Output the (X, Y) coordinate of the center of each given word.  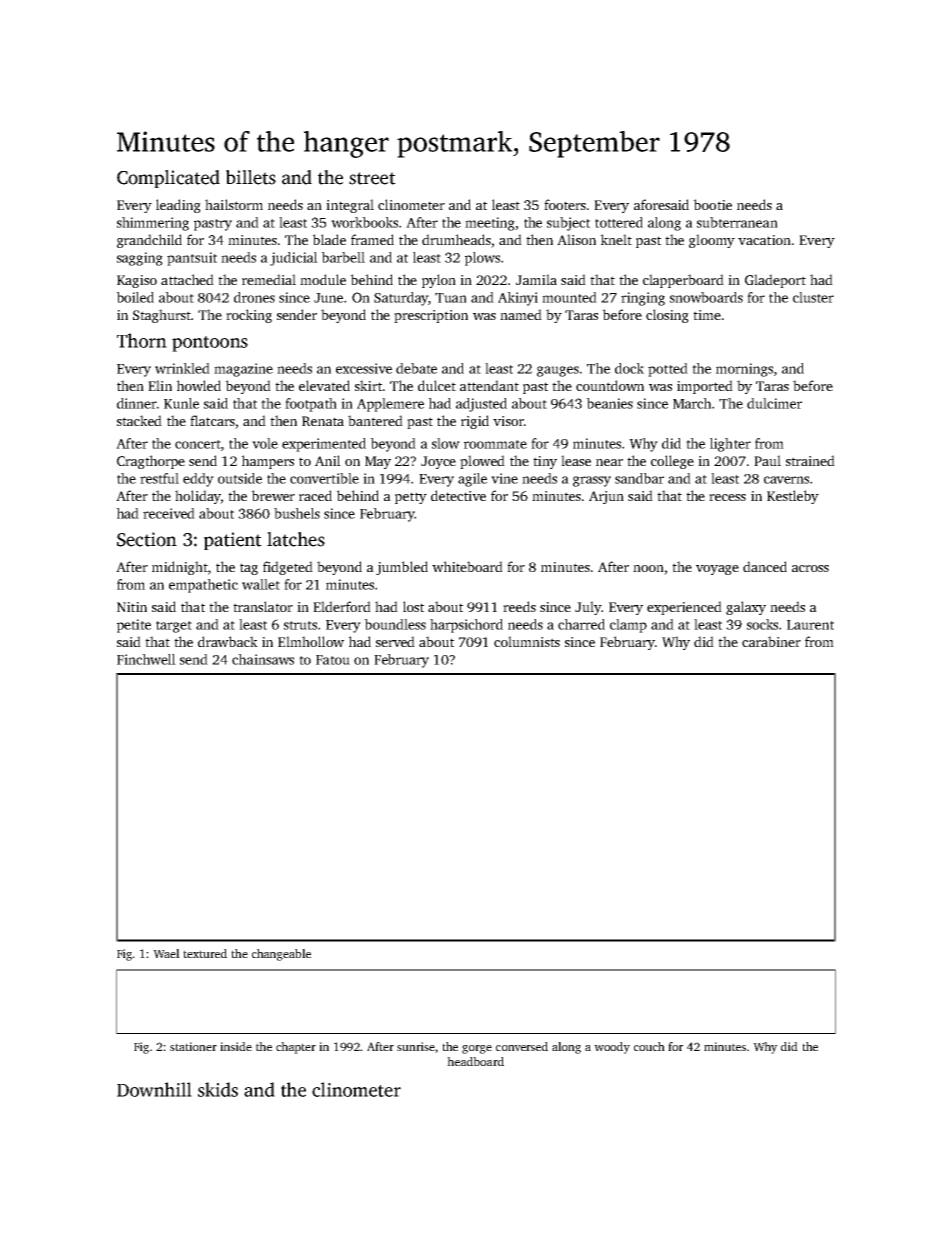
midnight (180, 568)
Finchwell (146, 659)
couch (649, 1046)
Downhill (154, 1089)
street (372, 178)
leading (178, 206)
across (810, 568)
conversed (522, 1046)
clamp (628, 626)
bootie (712, 204)
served (395, 641)
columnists (527, 641)
